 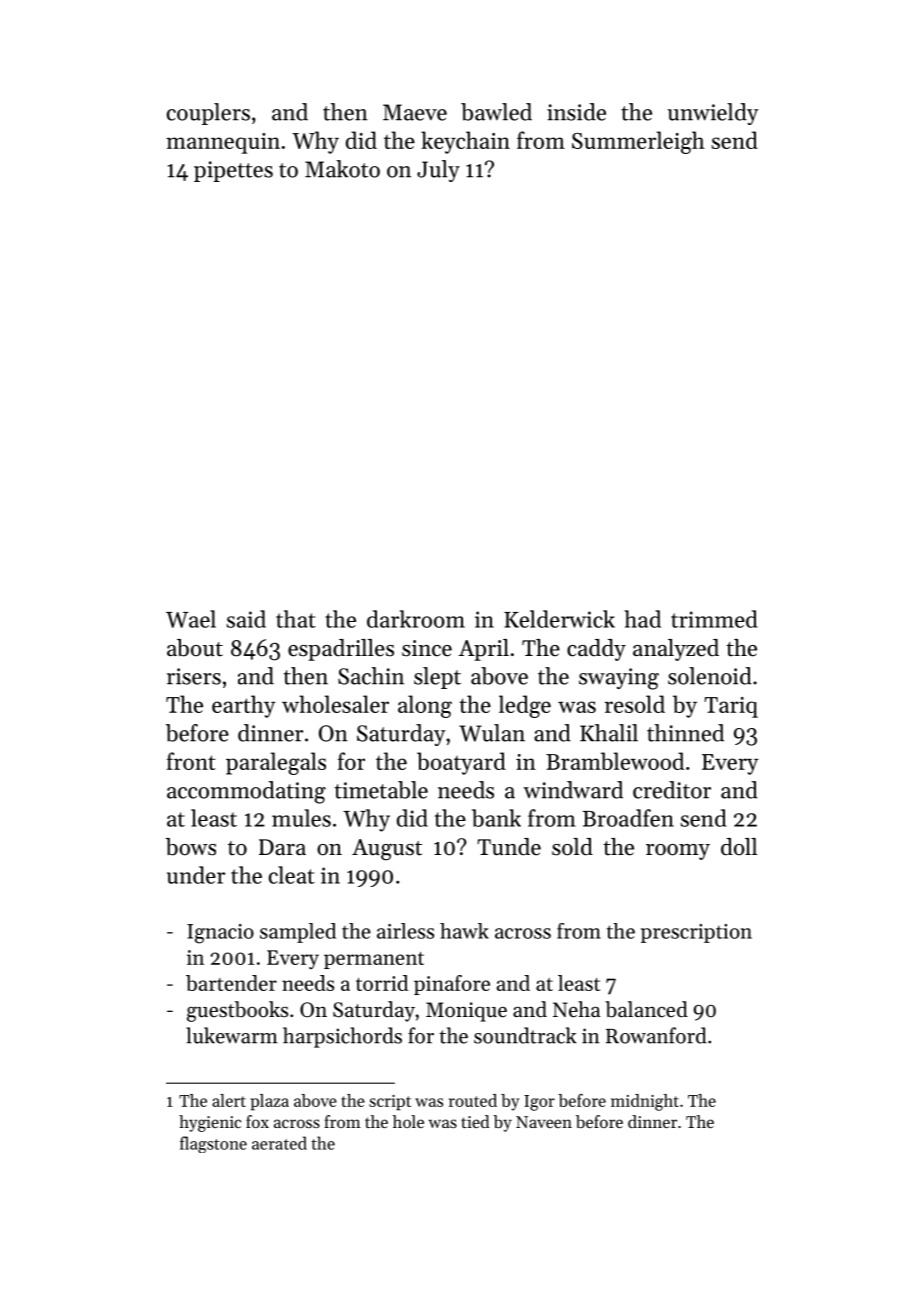 What do you see at coordinates (342, 169) in the screenshot?
I see `Makoto` at bounding box center [342, 169].
